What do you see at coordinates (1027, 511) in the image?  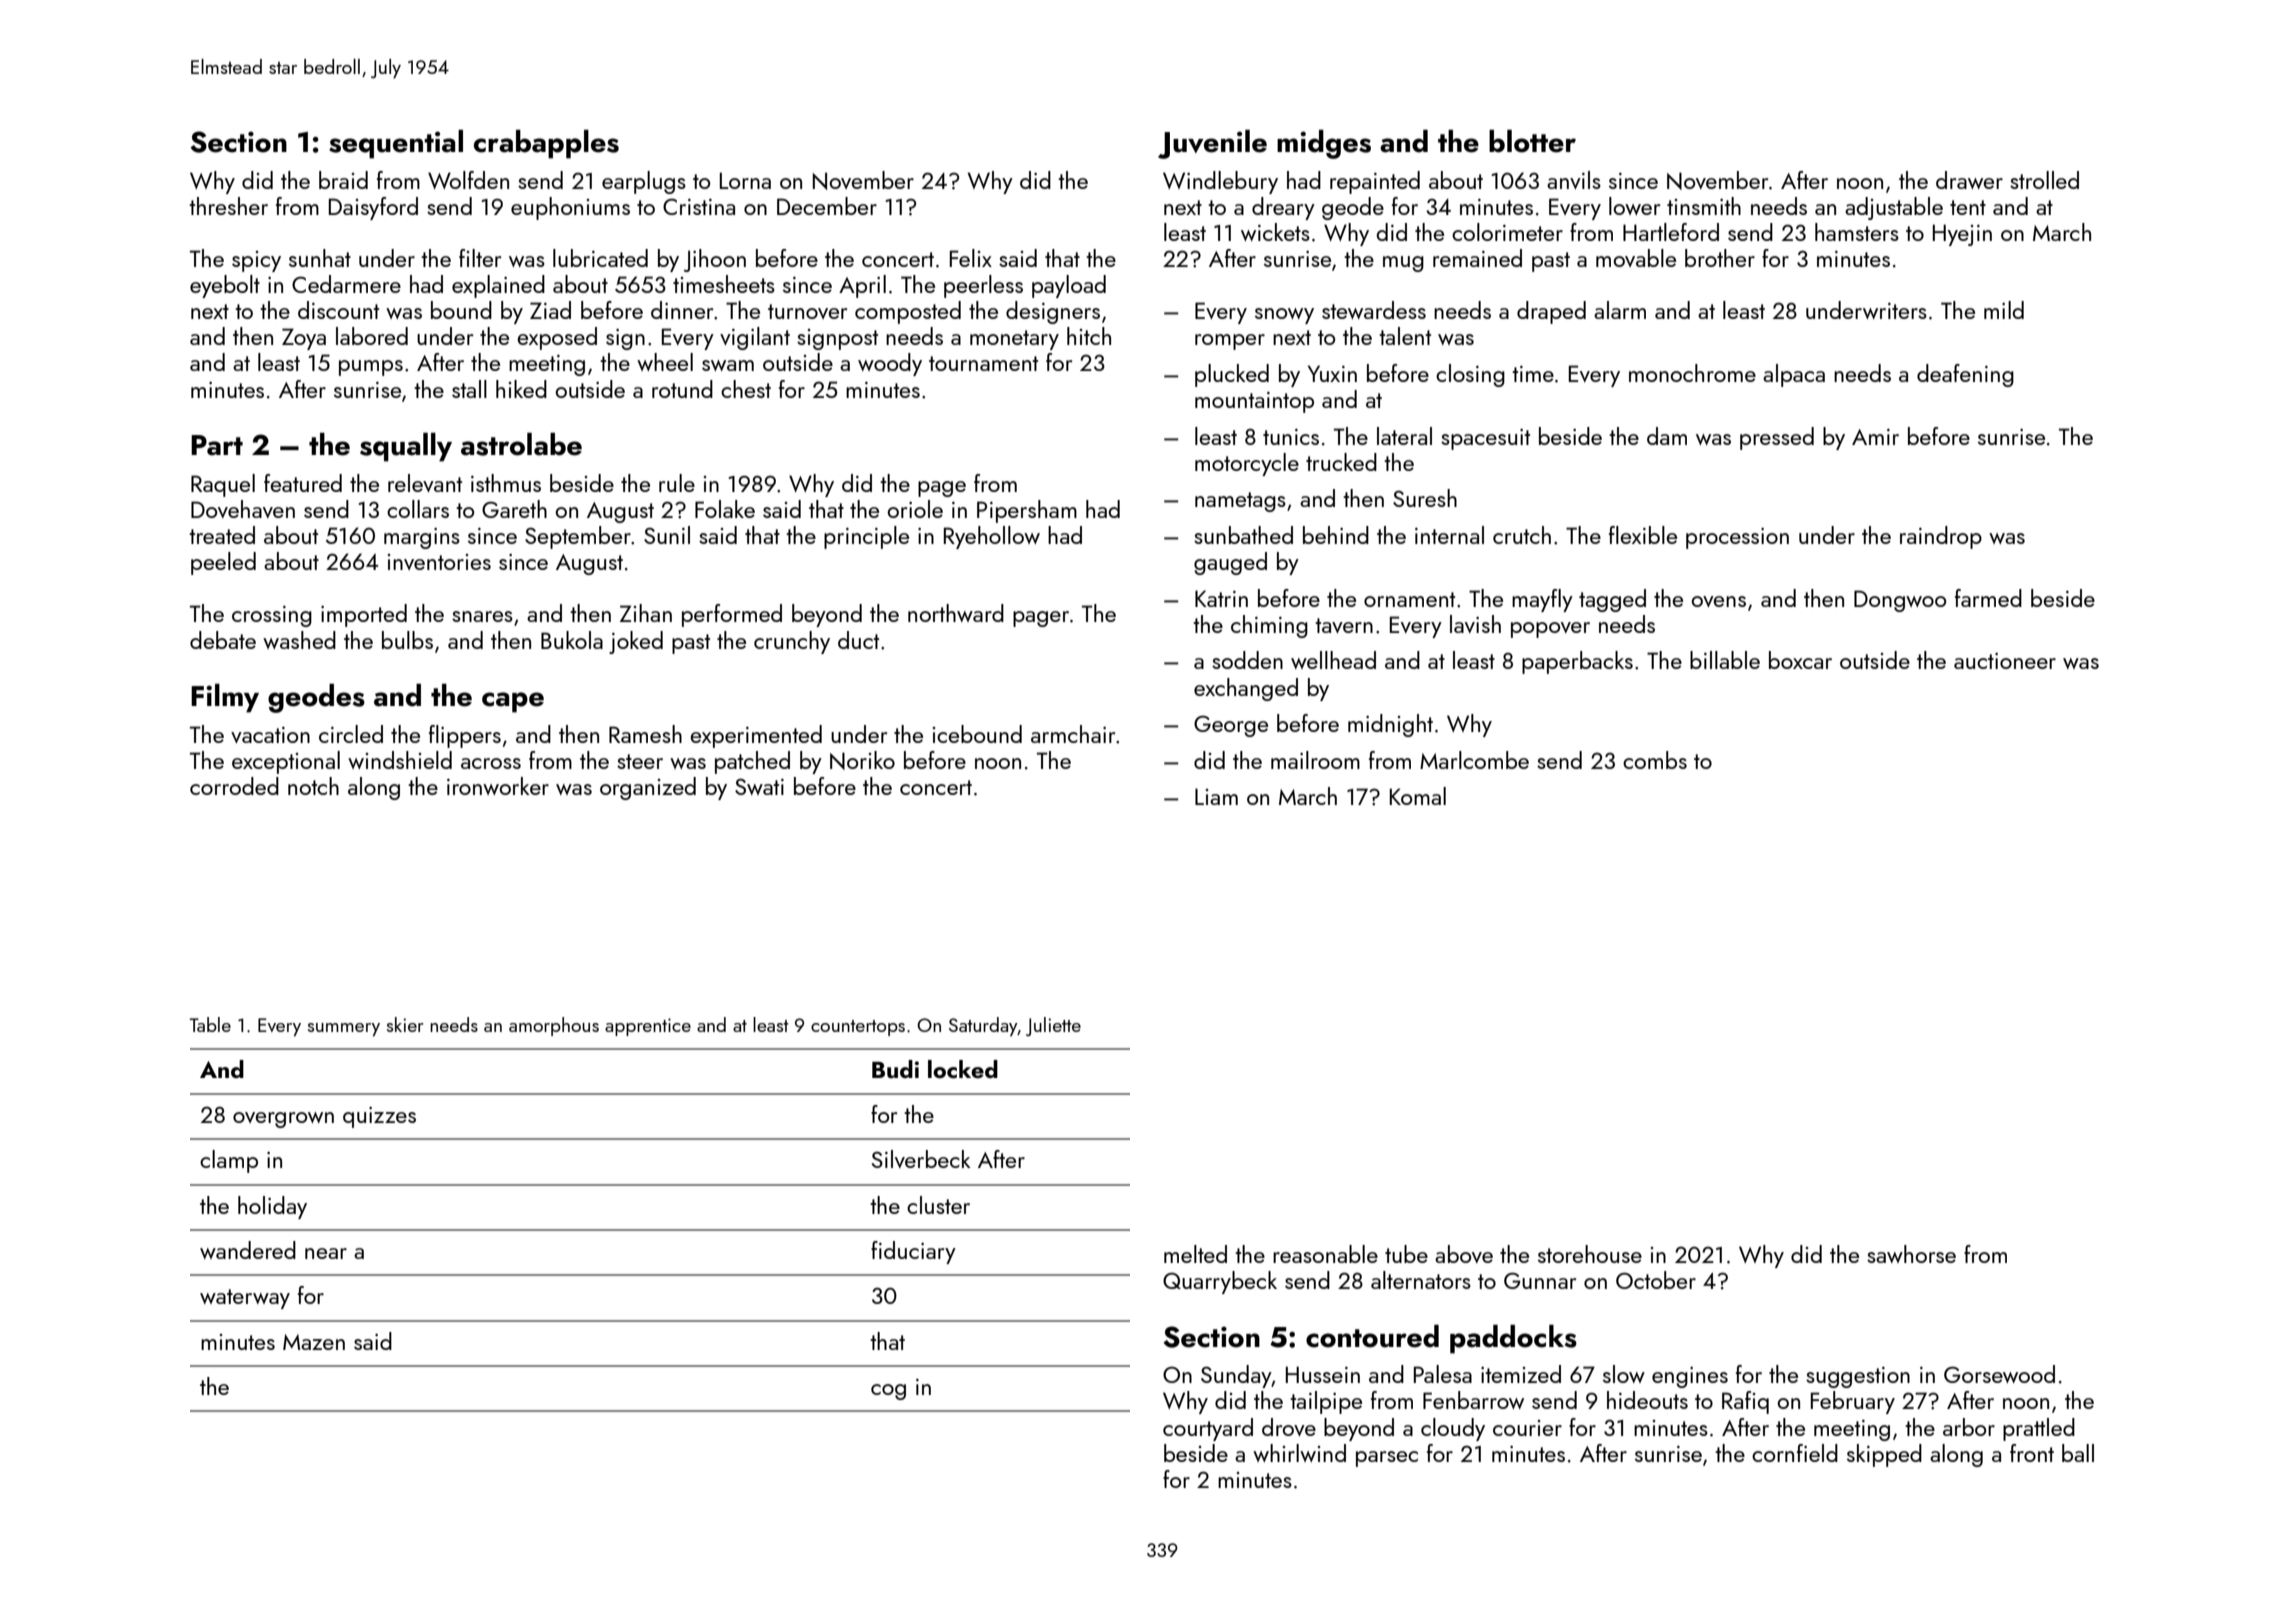 I see `Pipersham` at bounding box center [1027, 511].
